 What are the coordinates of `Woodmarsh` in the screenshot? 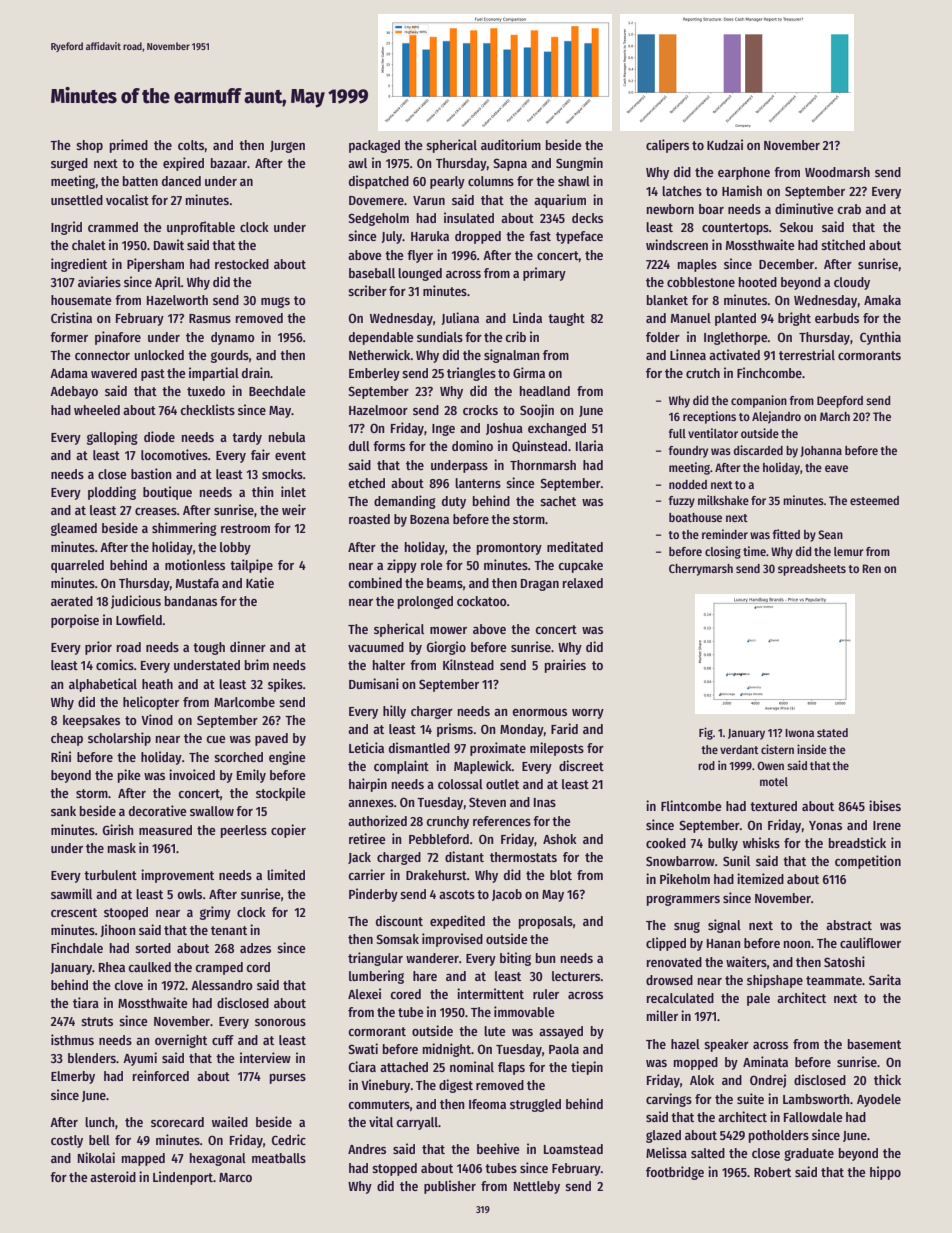 It's located at (837, 172).
